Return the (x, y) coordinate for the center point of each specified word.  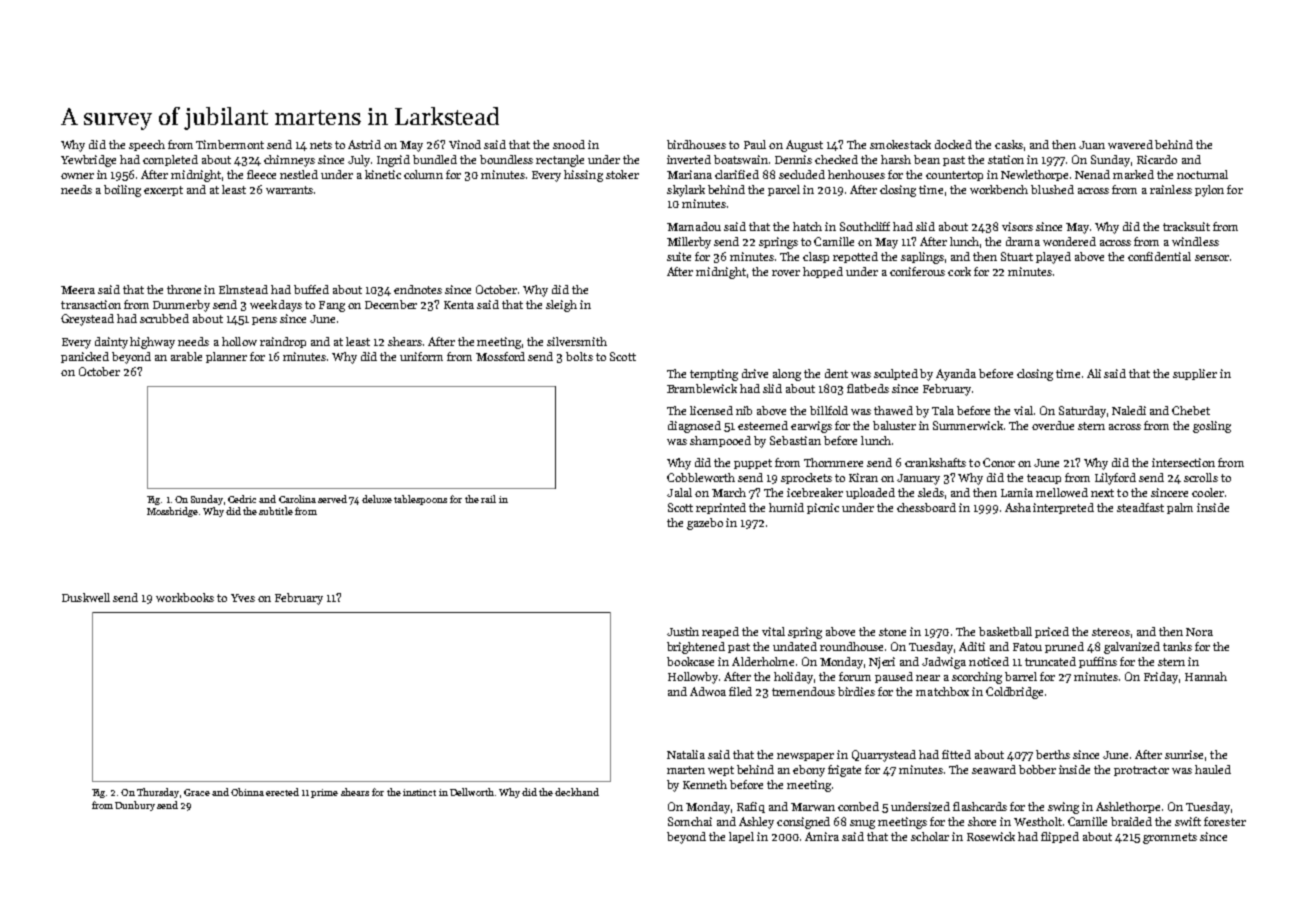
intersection (1183, 462)
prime (324, 793)
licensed (711, 410)
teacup (1044, 479)
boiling (122, 191)
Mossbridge (172, 512)
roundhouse (851, 646)
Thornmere (833, 462)
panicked (85, 357)
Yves (243, 598)
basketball (1005, 631)
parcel (784, 190)
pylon (1209, 191)
